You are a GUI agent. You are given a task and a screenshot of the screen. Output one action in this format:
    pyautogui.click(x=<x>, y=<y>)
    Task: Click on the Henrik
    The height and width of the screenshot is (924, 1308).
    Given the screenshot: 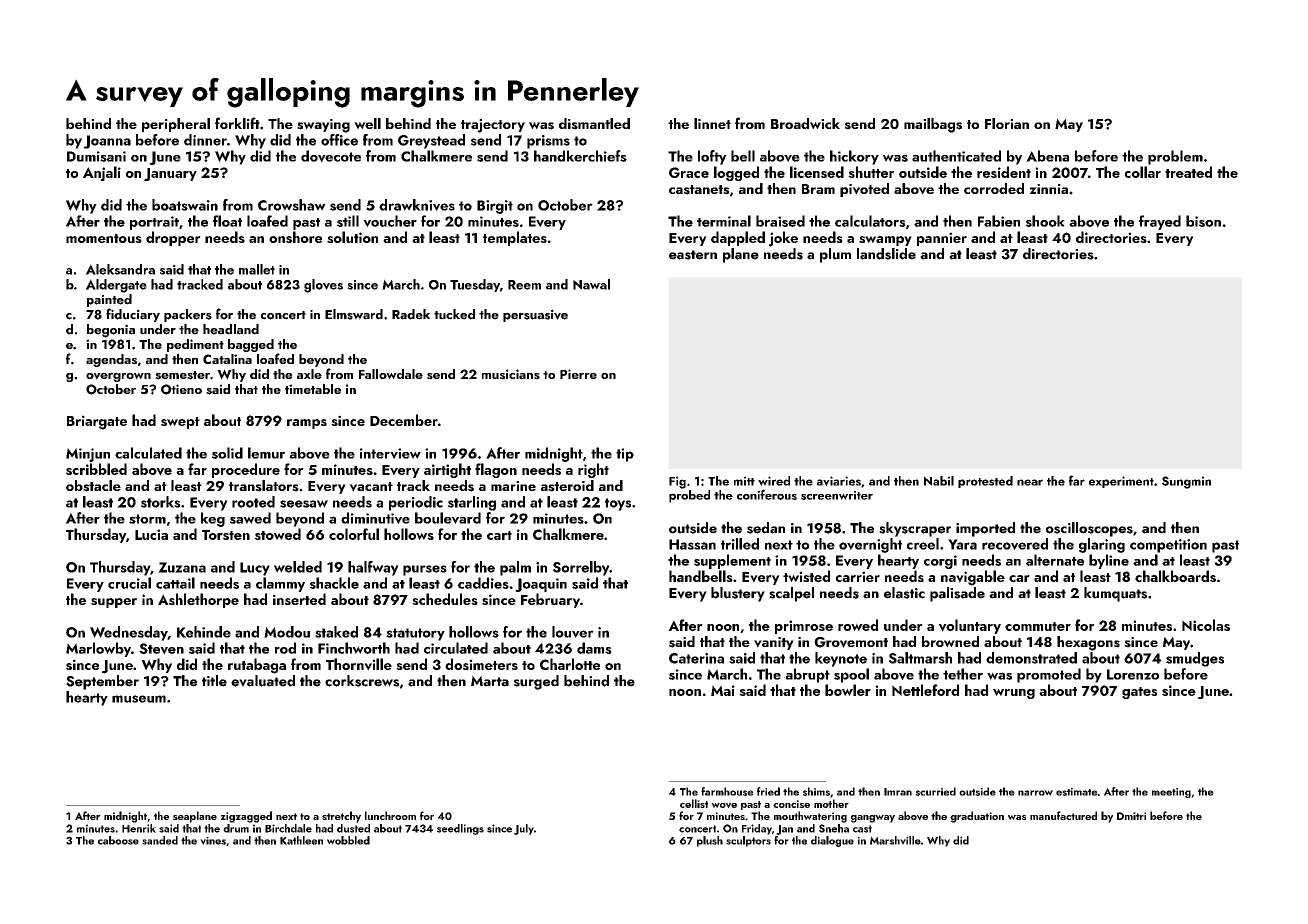 What is the action you would take?
    pyautogui.click(x=139, y=828)
